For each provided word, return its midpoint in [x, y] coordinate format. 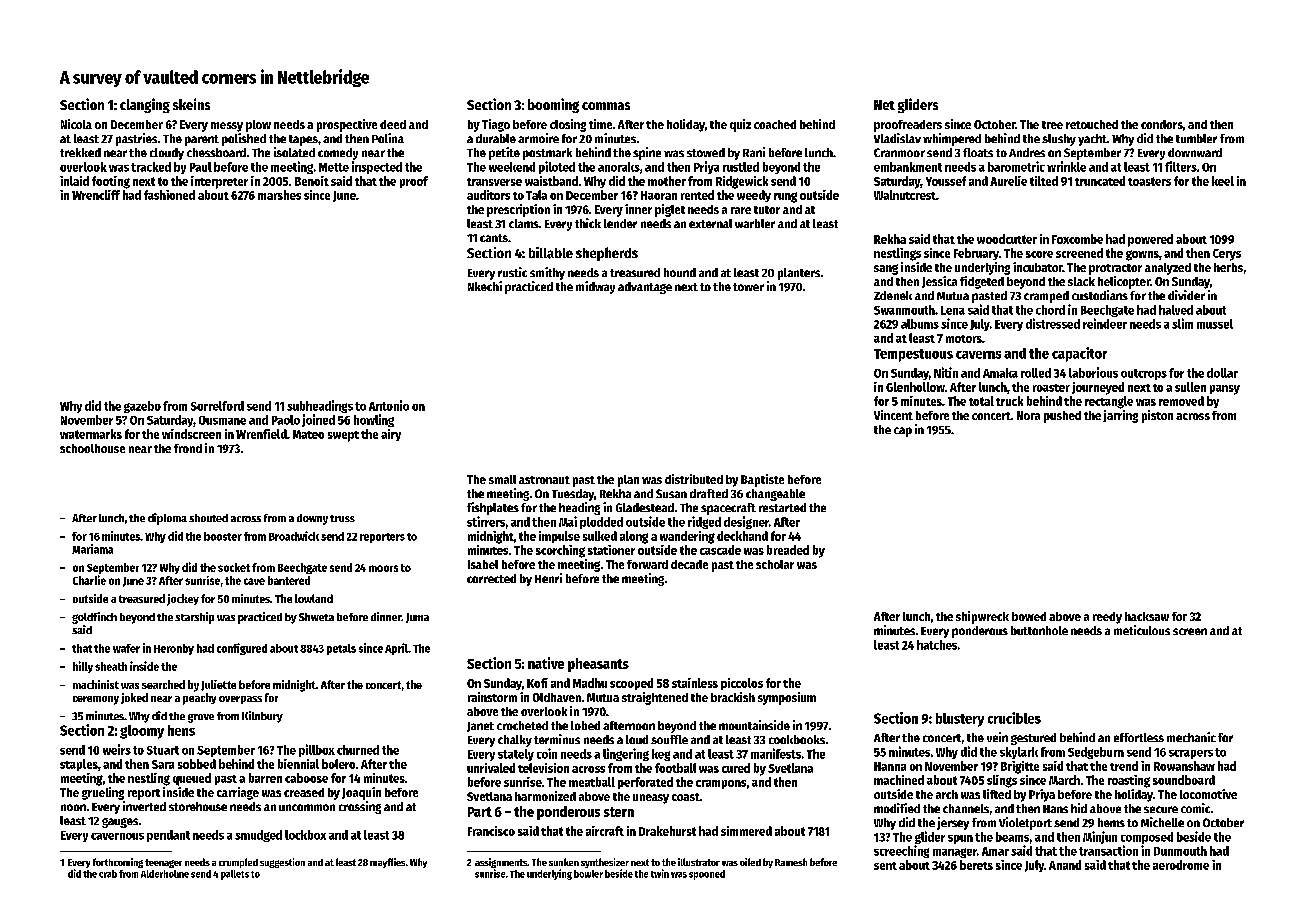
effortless [1139, 737]
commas [606, 106]
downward [1195, 152]
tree [1052, 125]
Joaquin [361, 793]
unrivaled [491, 768]
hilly [83, 667]
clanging [145, 105]
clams [524, 223]
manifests [776, 753]
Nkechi [485, 286]
